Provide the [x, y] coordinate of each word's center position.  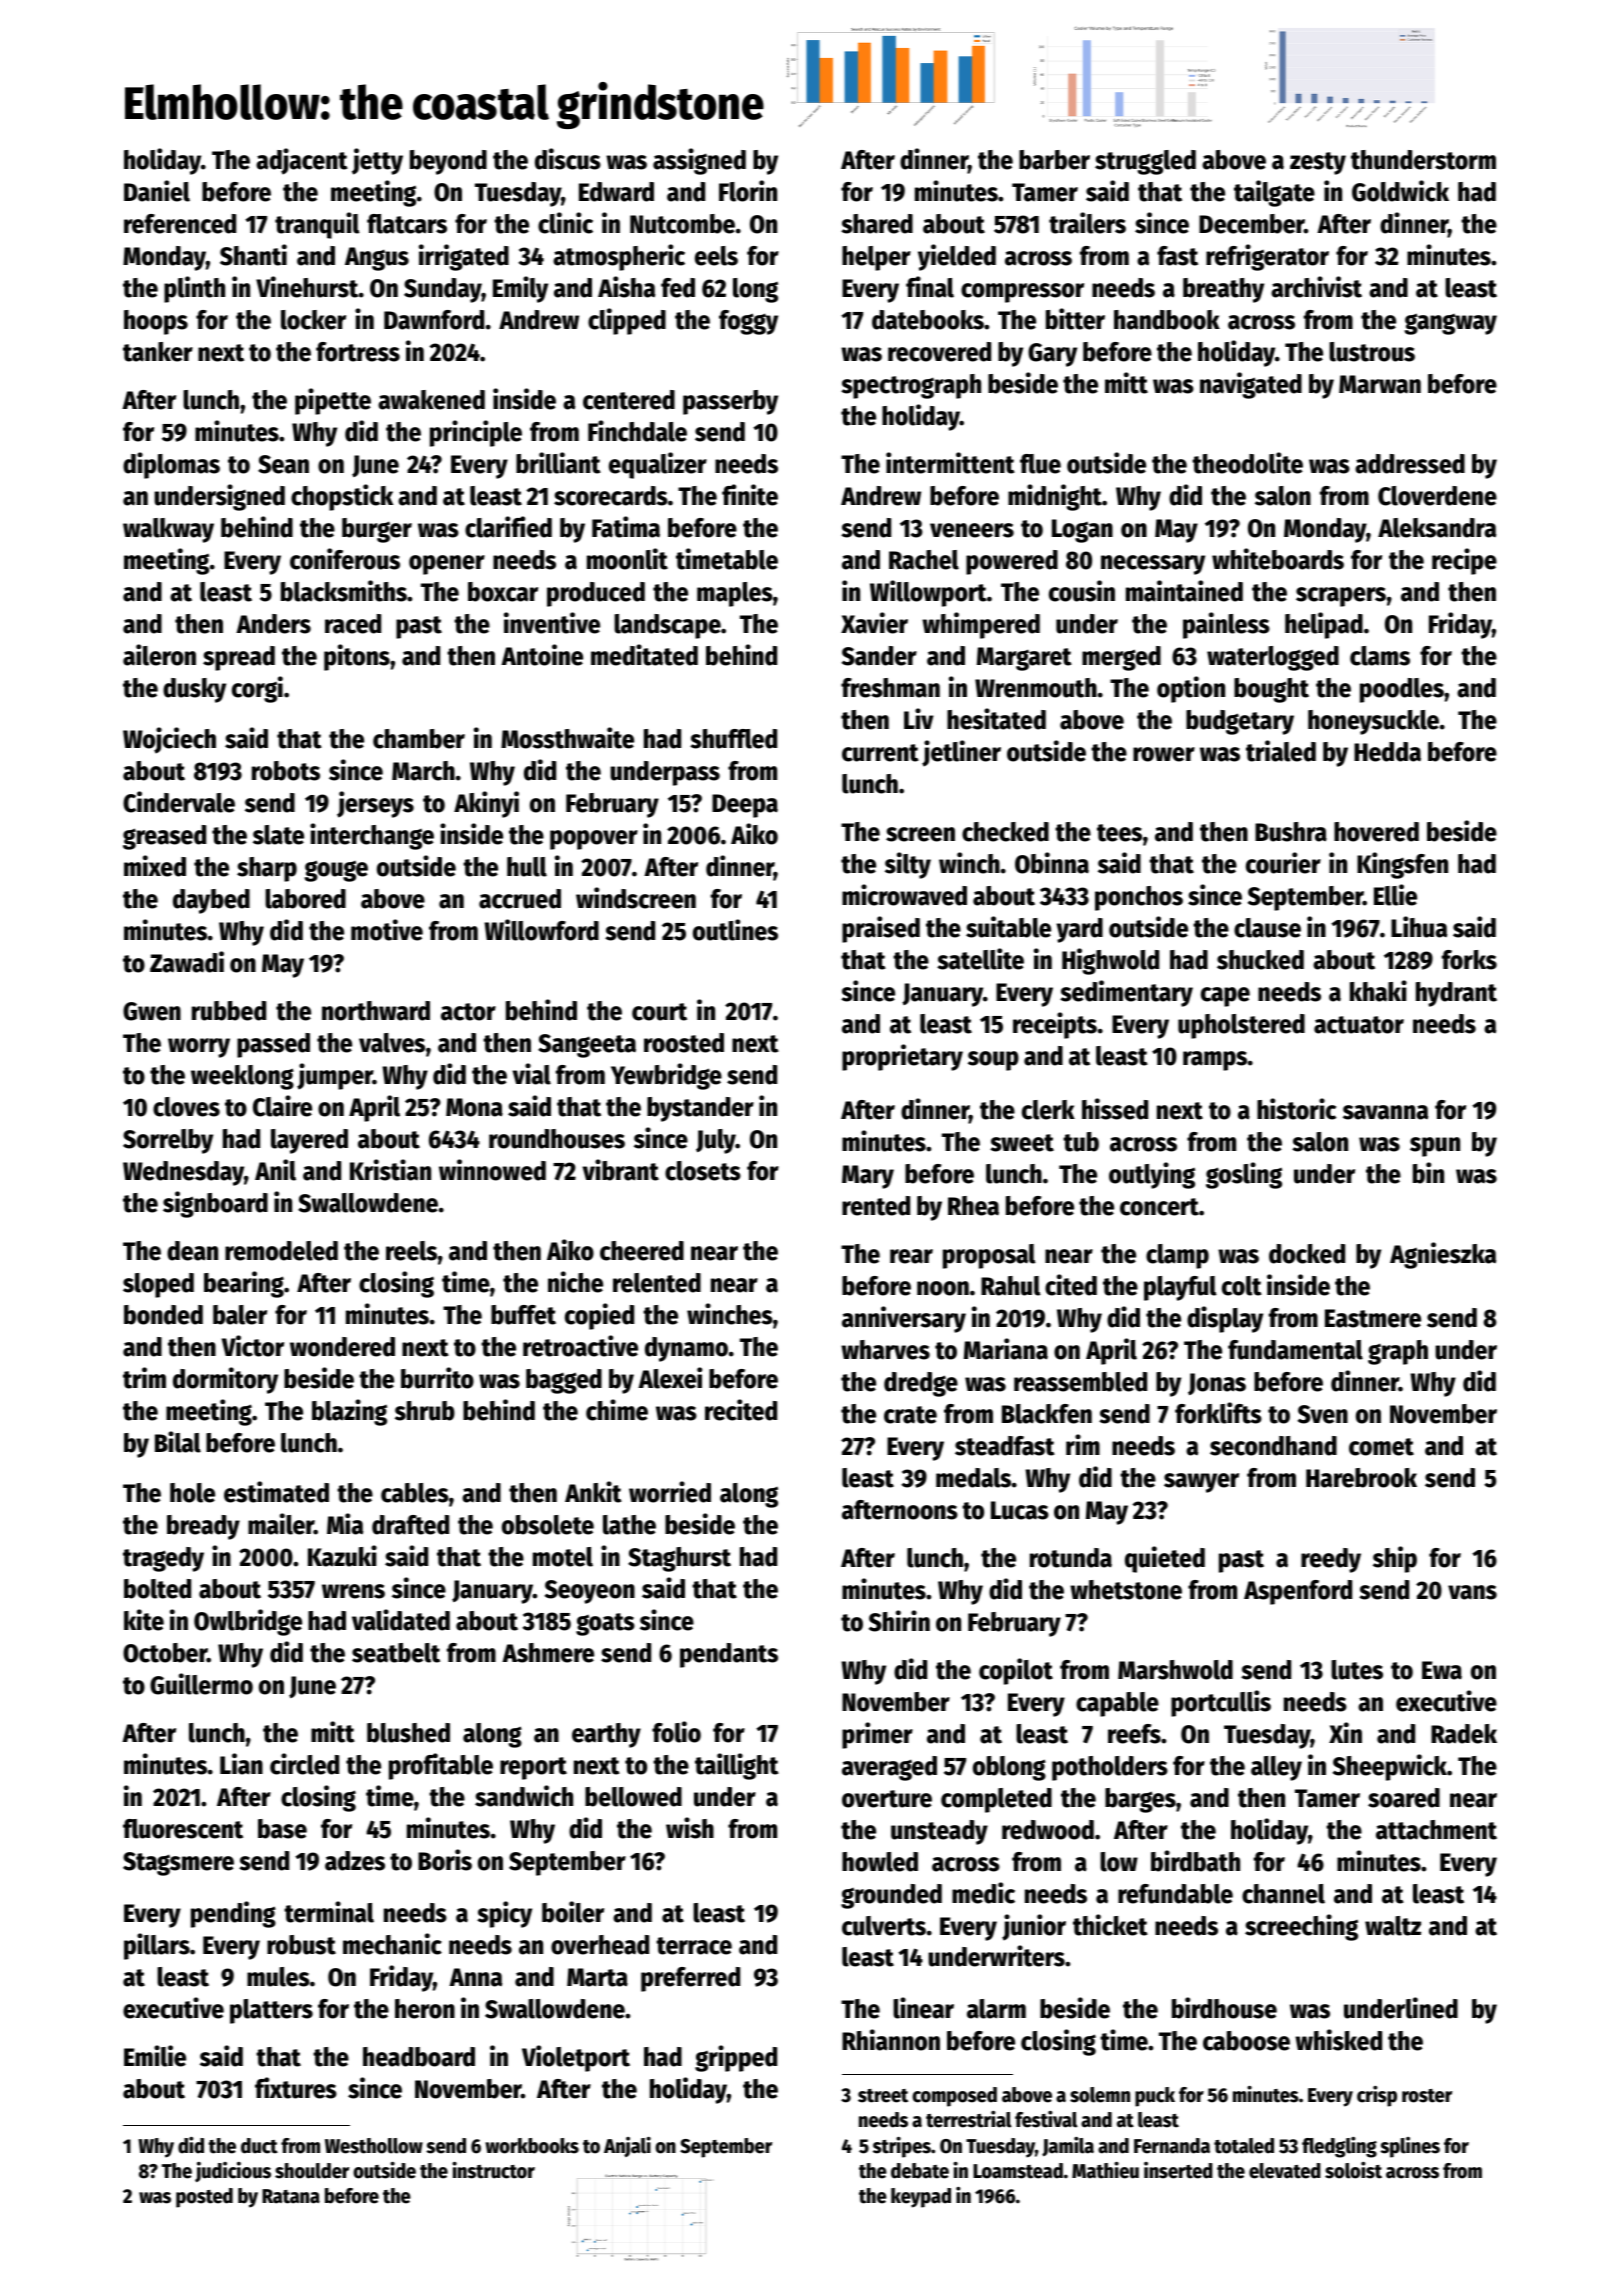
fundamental [1295, 1350]
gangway [1451, 324]
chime [617, 1410]
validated [401, 1620]
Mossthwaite [567, 738]
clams [1380, 656]
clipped [627, 321]
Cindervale [179, 802]
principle [476, 433]
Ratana [291, 2196]
